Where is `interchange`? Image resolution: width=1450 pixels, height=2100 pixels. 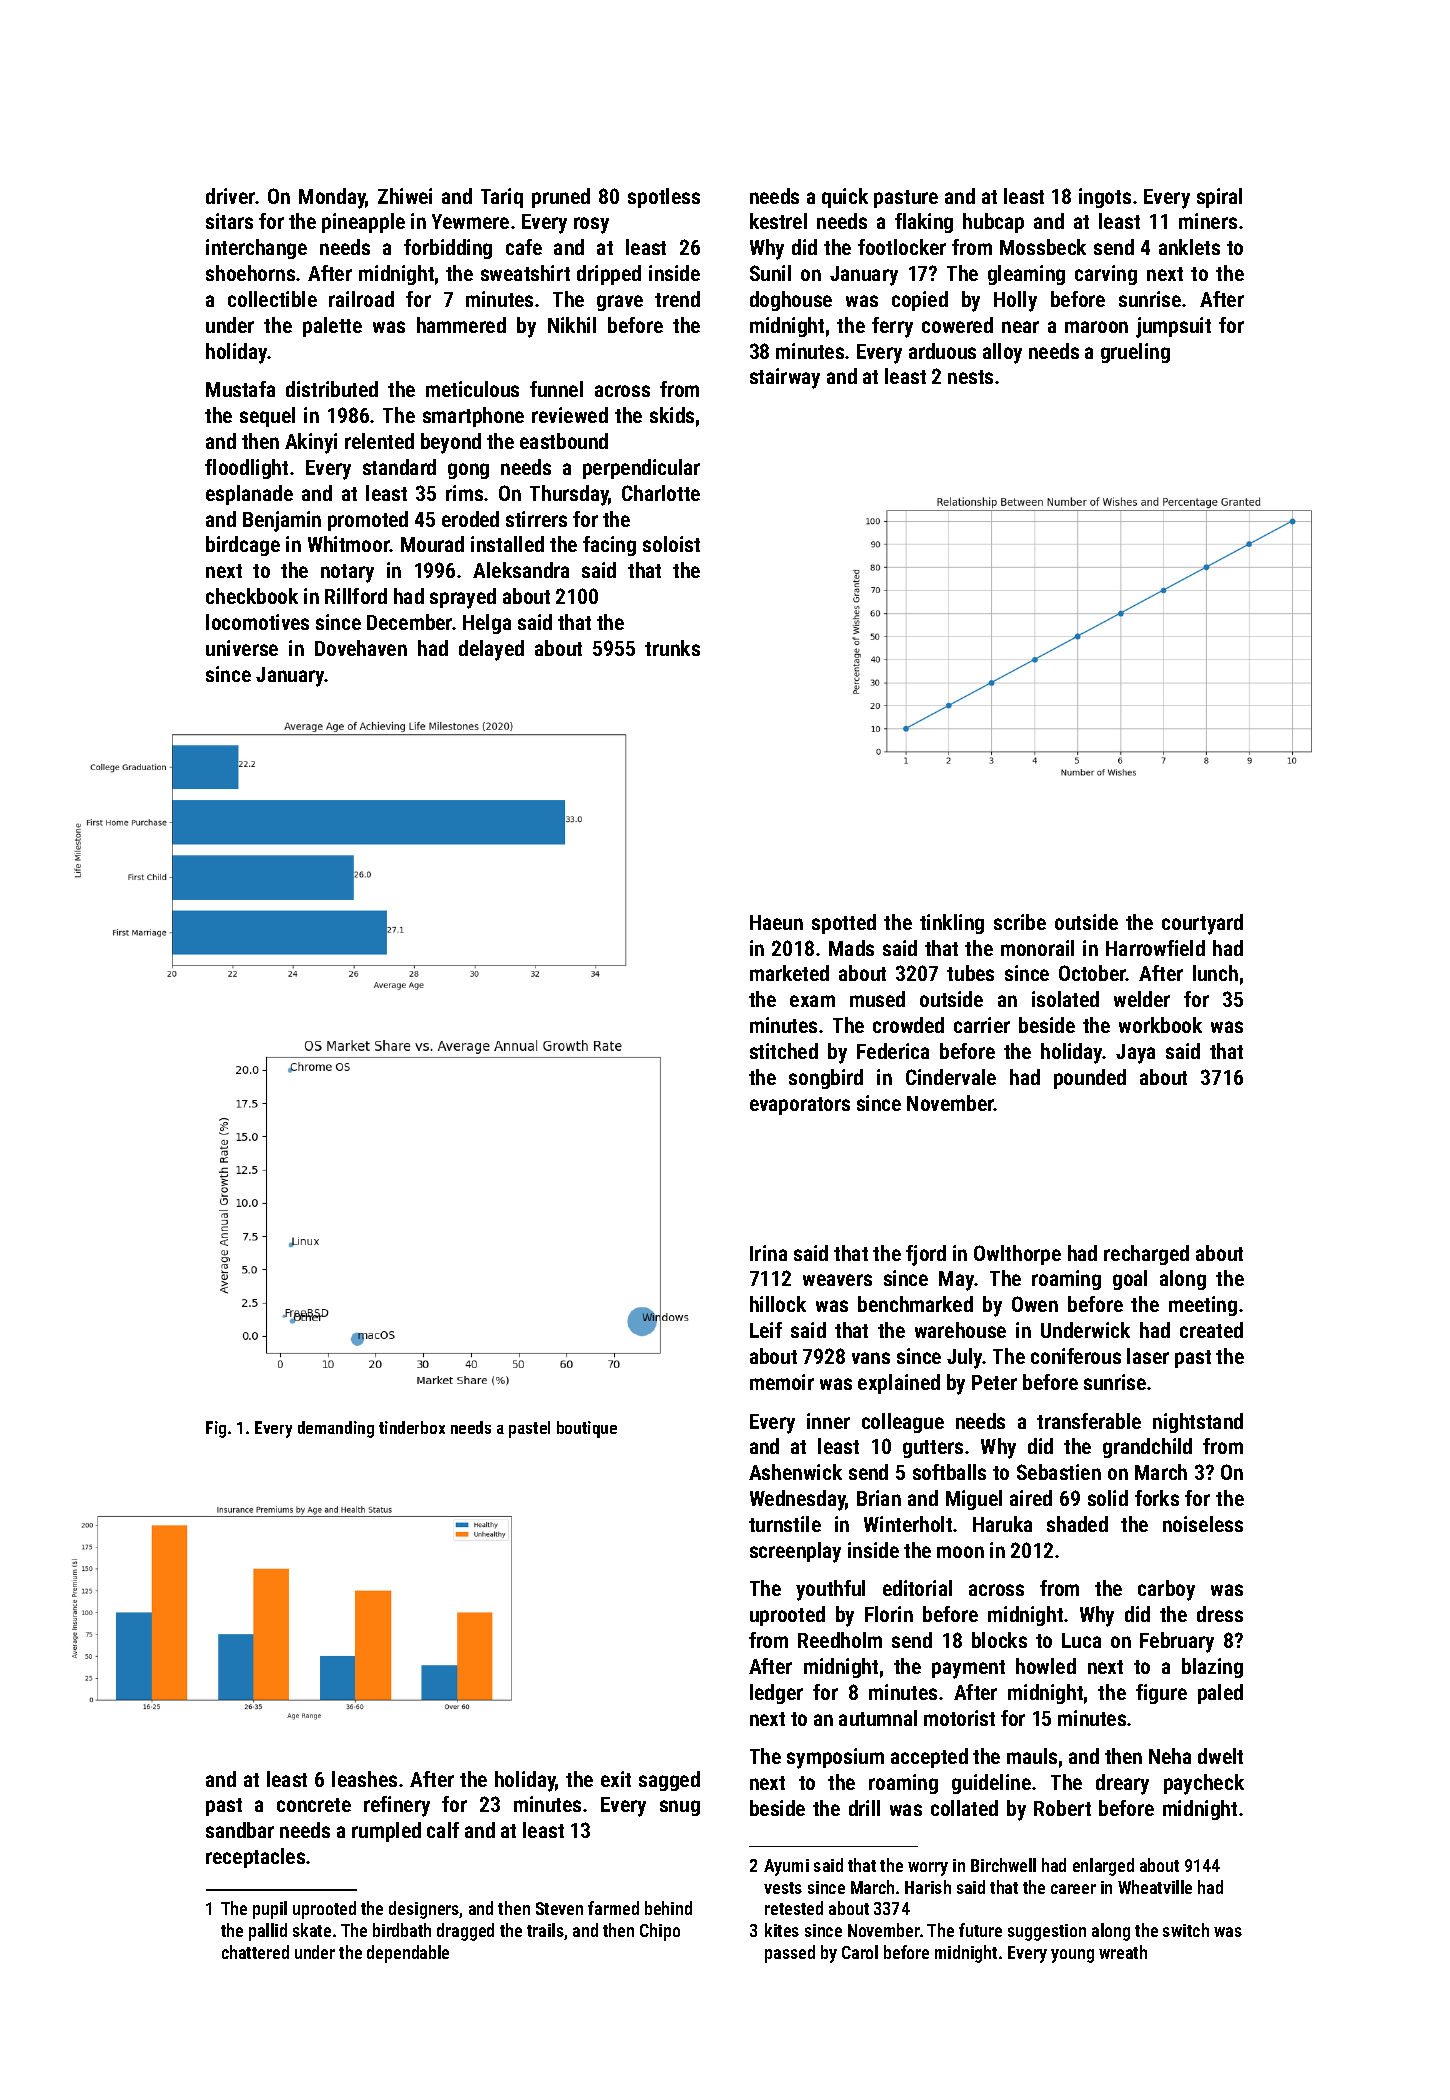 interchange is located at coordinates (256, 249).
